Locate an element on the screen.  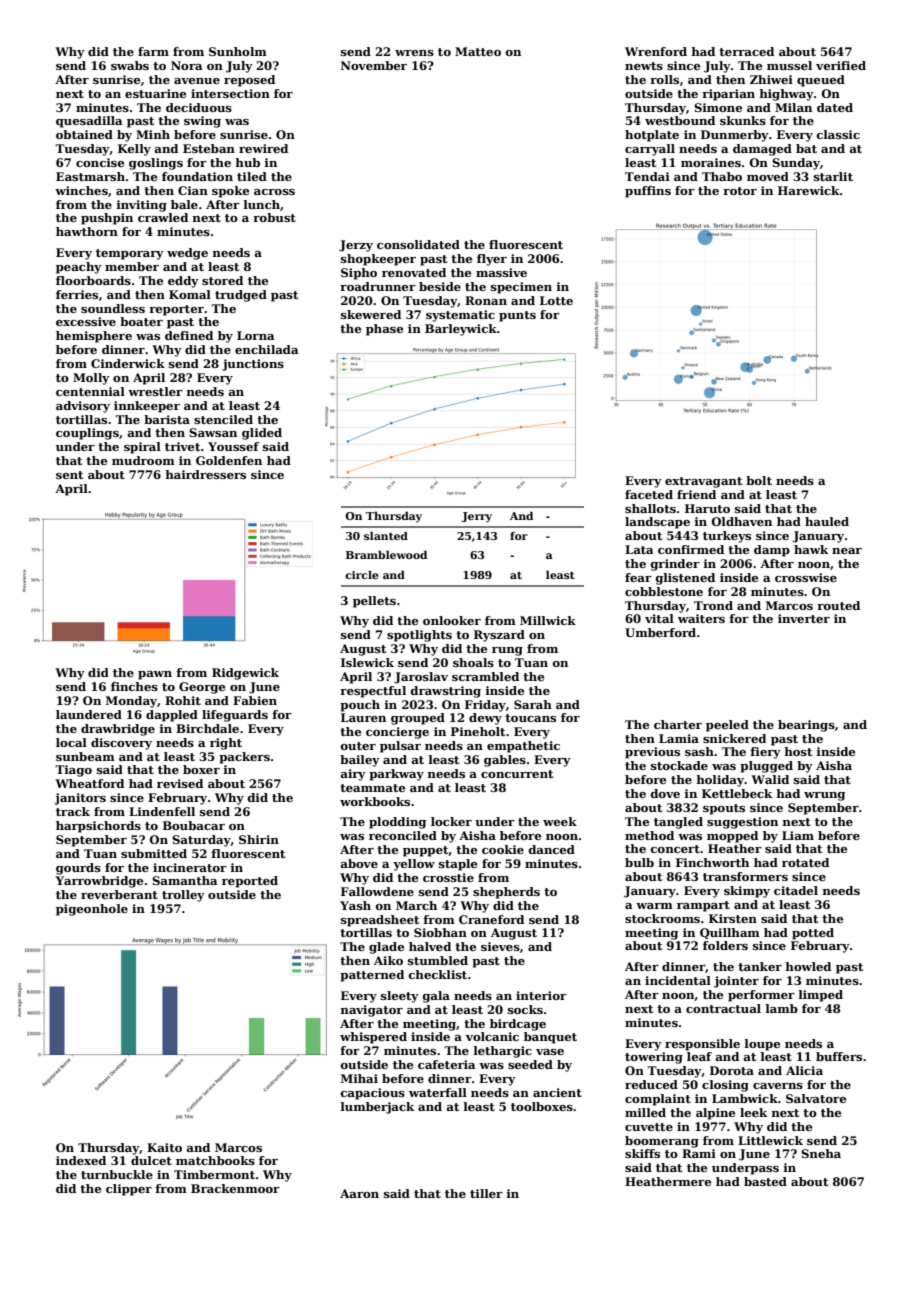
tiller is located at coordinates (486, 1193).
